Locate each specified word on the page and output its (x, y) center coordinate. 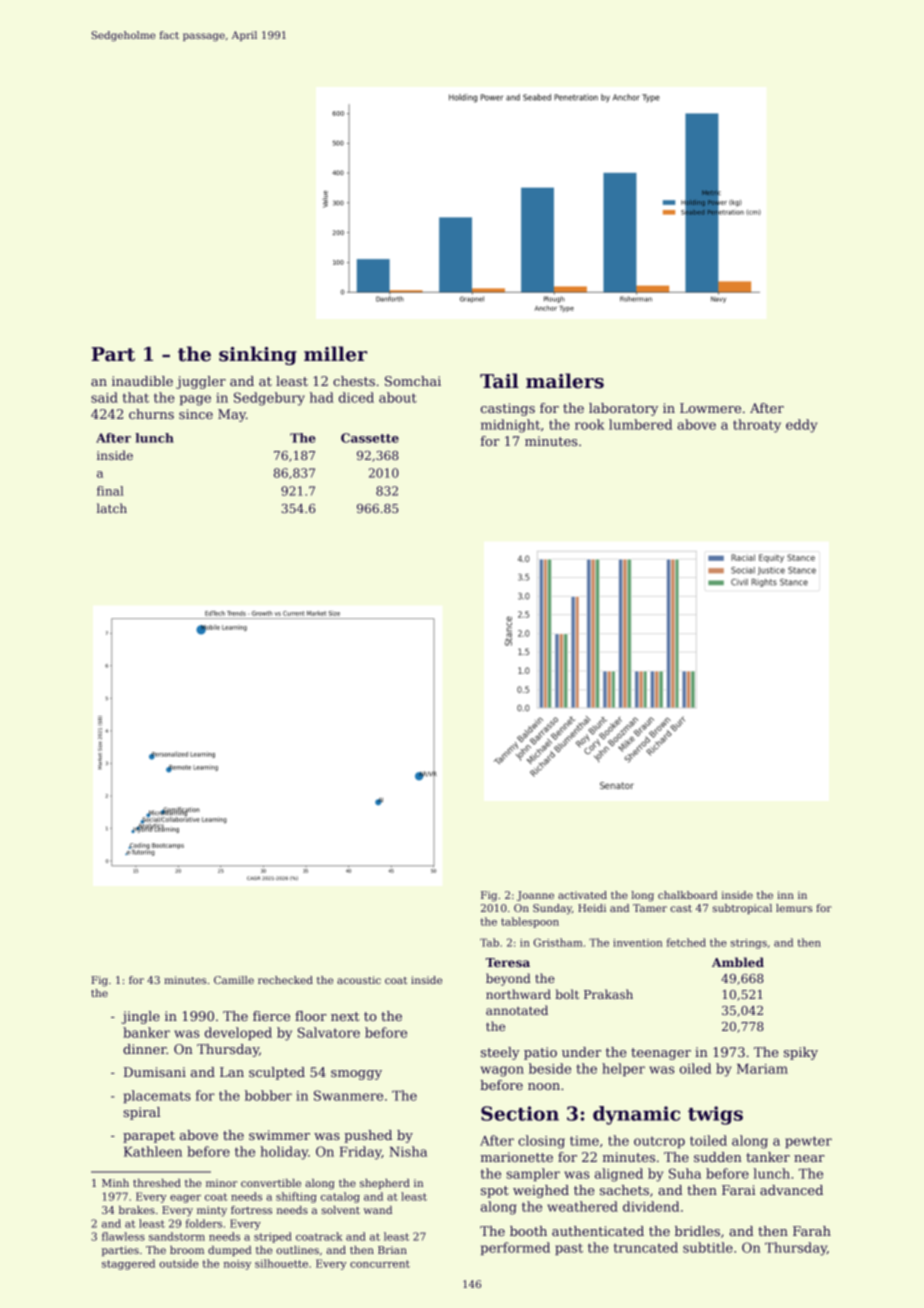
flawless (123, 1236)
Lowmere (710, 408)
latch (112, 508)
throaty (757, 426)
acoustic (359, 980)
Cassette (370, 438)
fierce (271, 1016)
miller (335, 354)
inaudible (142, 381)
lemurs (794, 908)
